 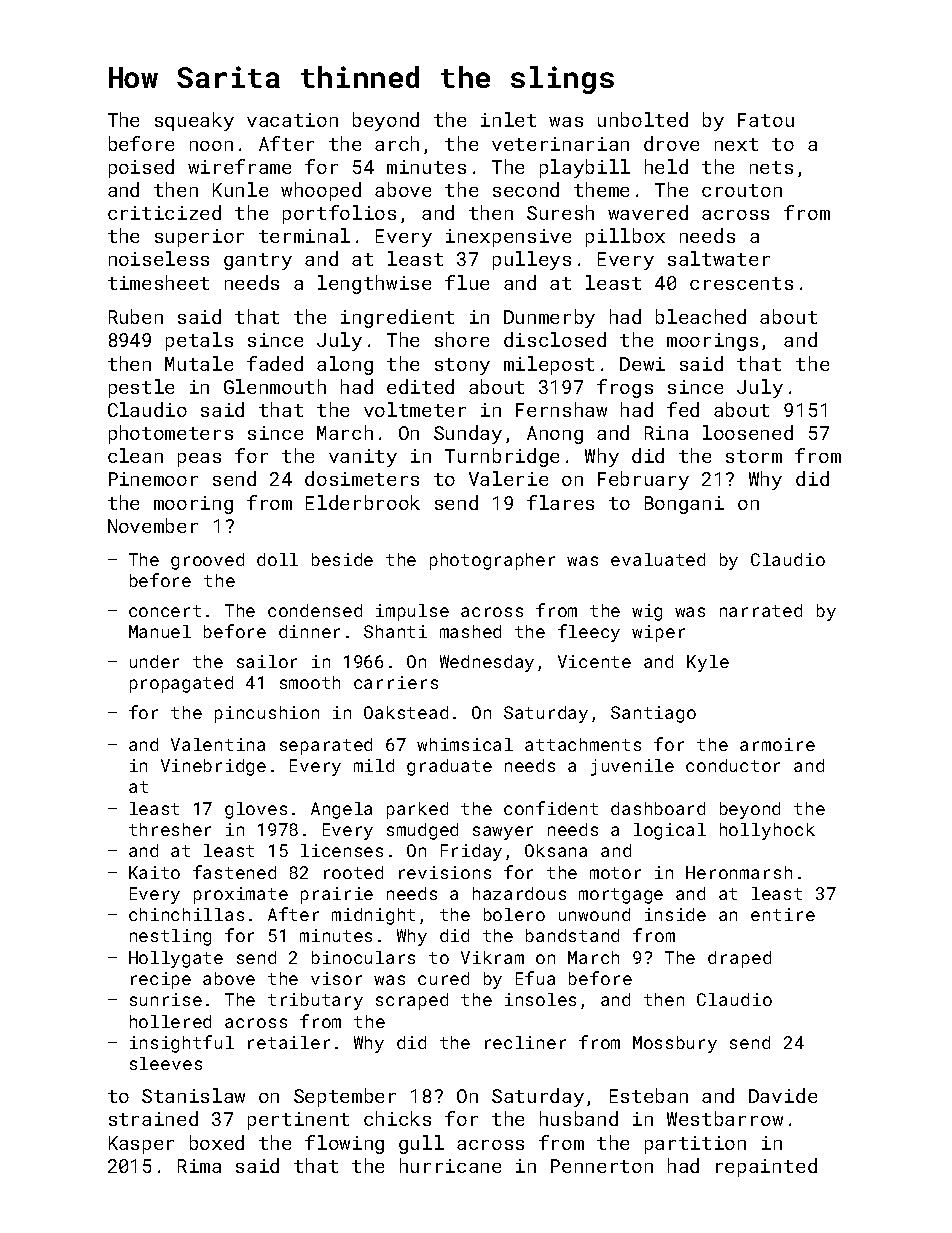 What do you see at coordinates (492, 957) in the page?
I see `Vikram` at bounding box center [492, 957].
